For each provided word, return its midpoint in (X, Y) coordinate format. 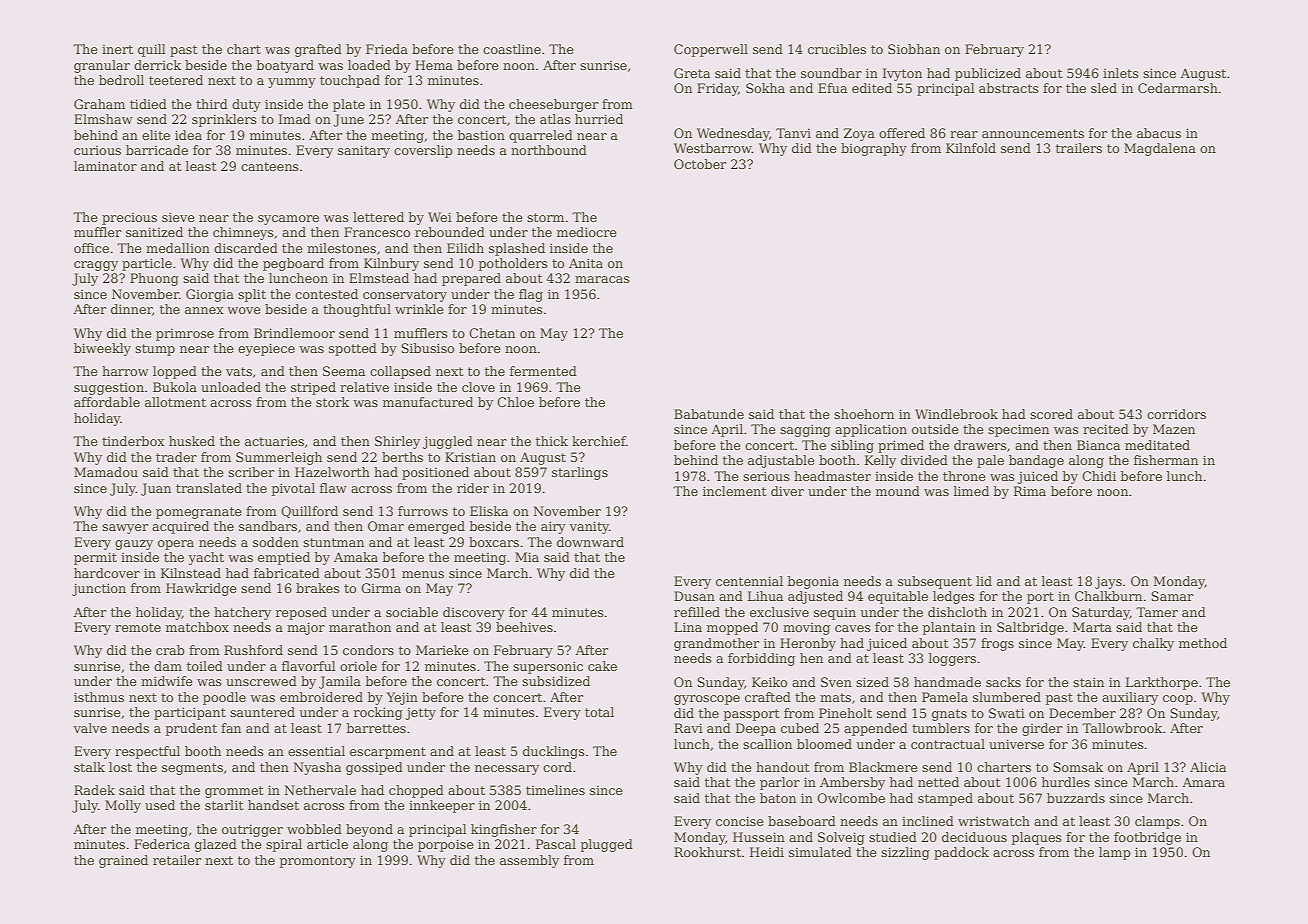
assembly (529, 861)
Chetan (492, 333)
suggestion (109, 389)
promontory (318, 862)
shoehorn (864, 414)
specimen (1018, 430)
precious (129, 219)
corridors (1176, 414)
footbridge (1147, 838)
